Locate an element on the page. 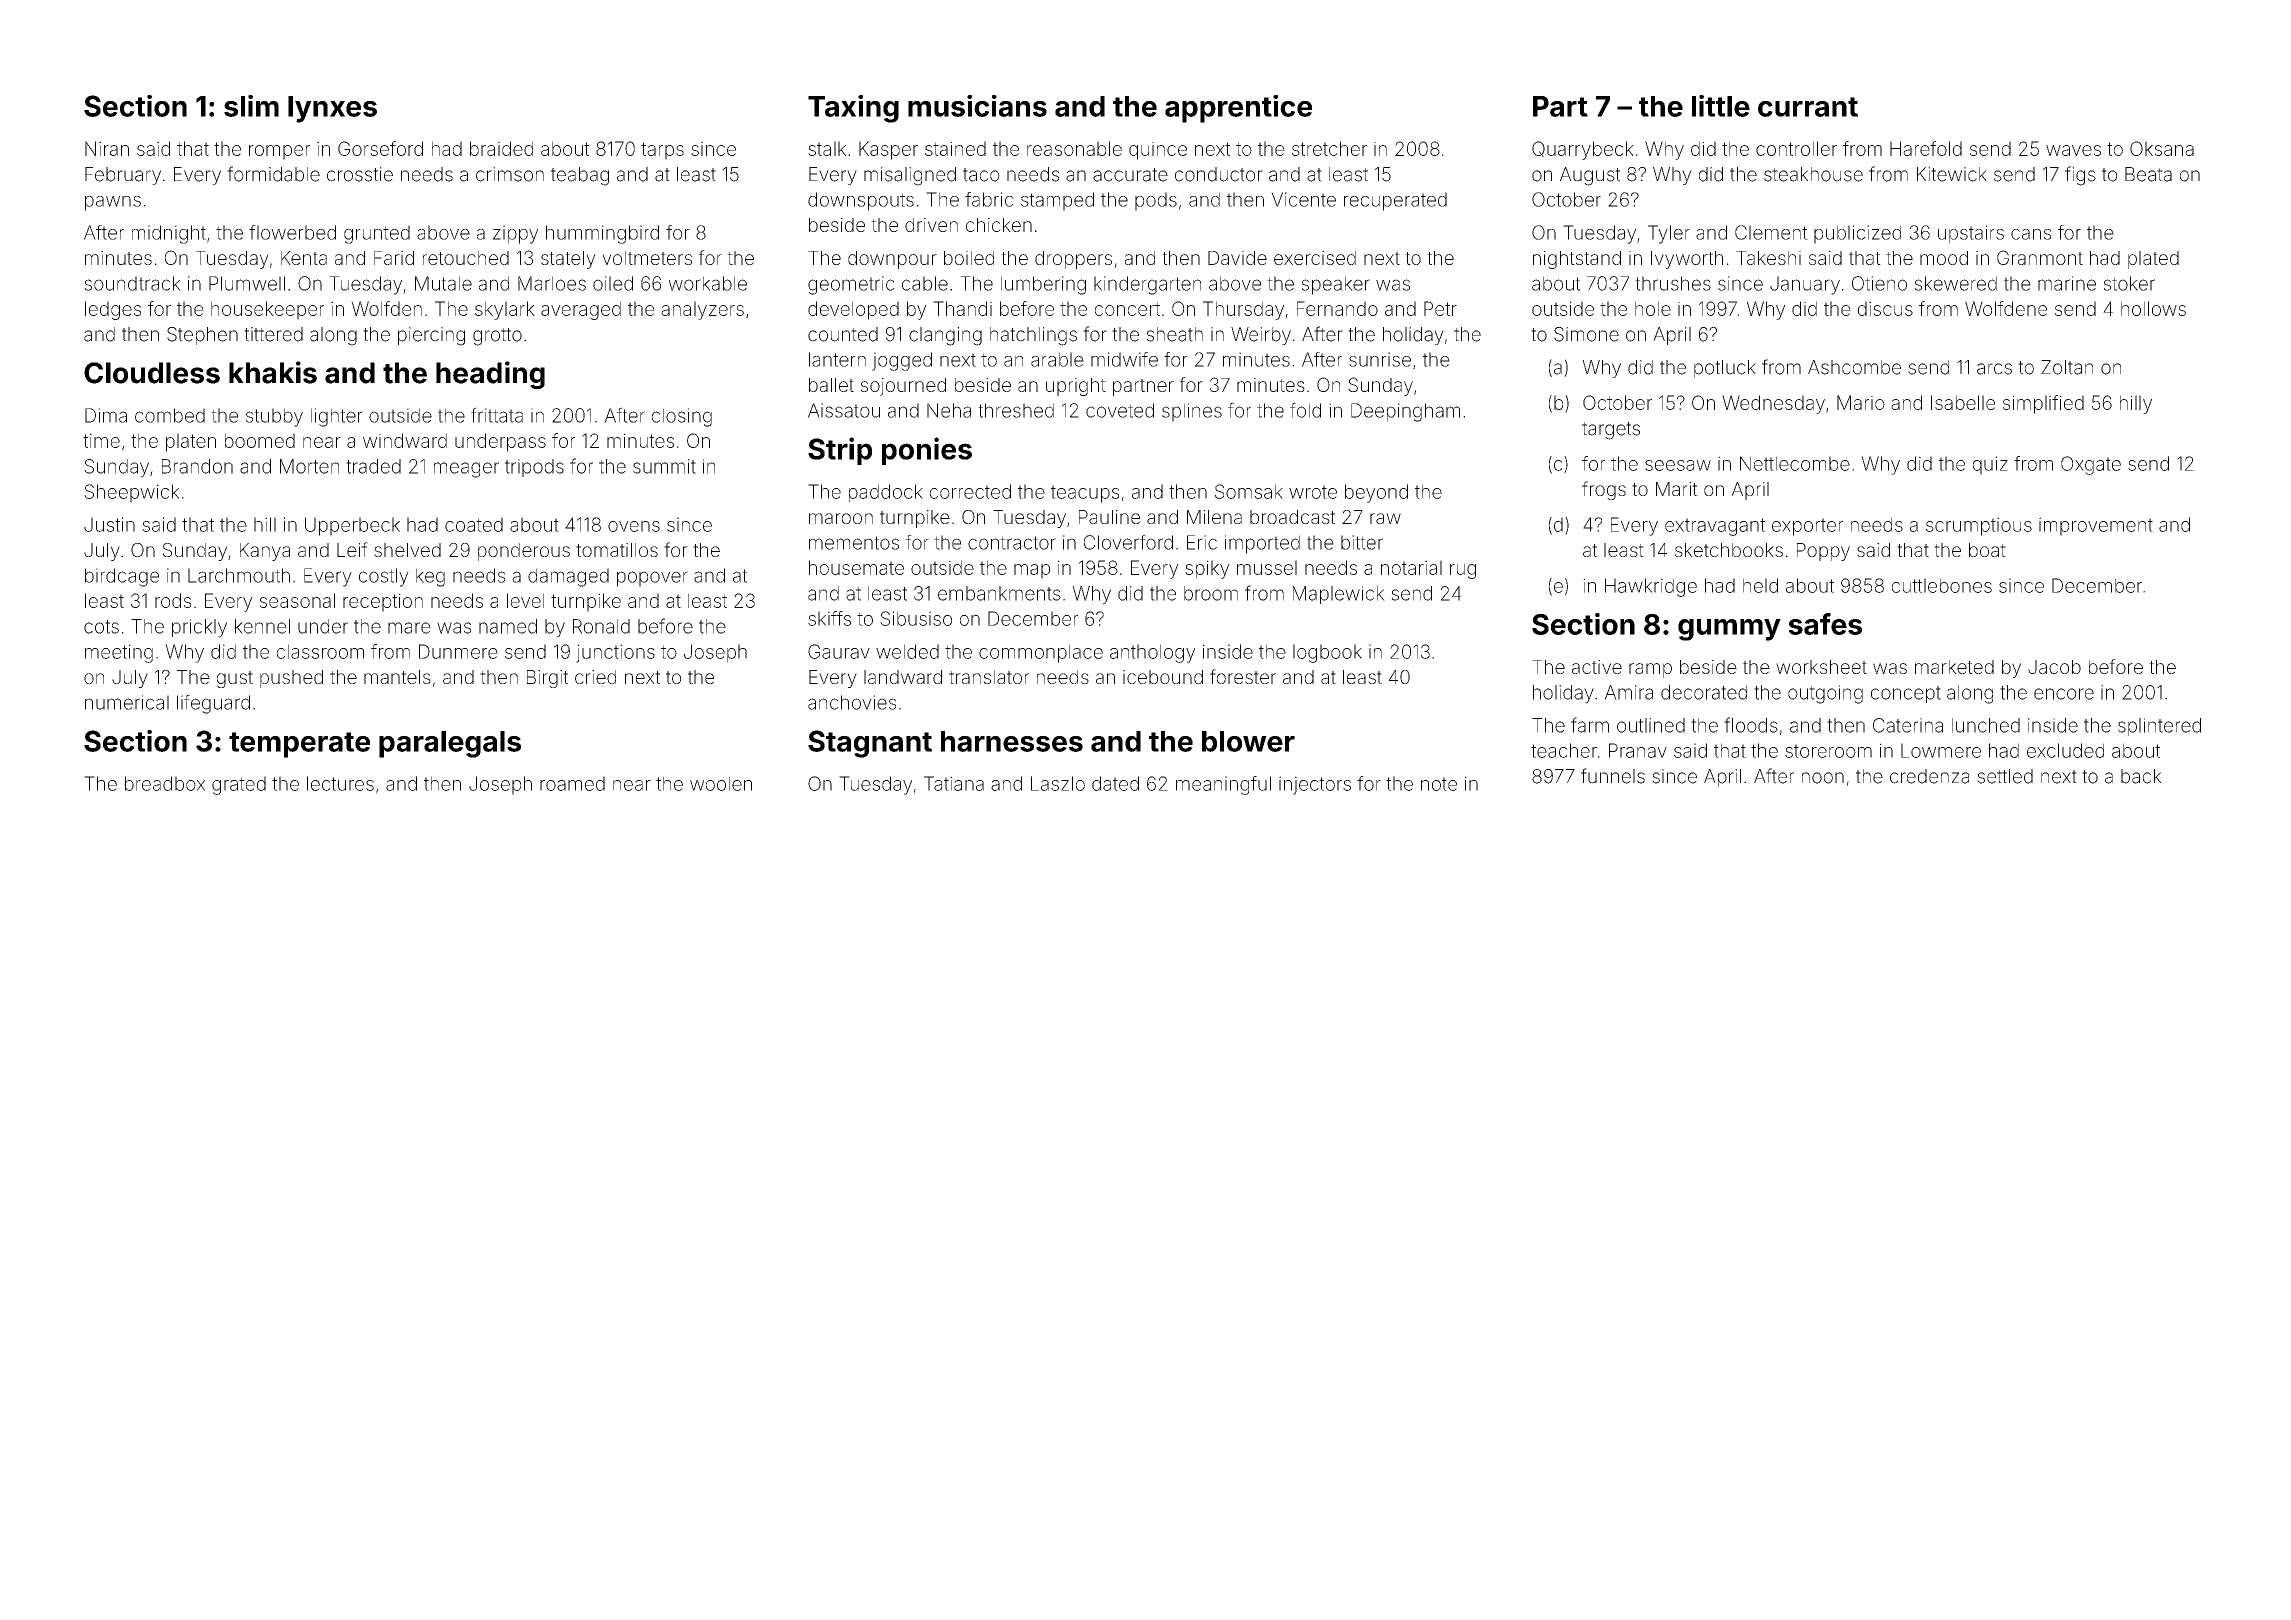 The width and height of the image is (2291, 1620). upstairs is located at coordinates (1971, 234).
